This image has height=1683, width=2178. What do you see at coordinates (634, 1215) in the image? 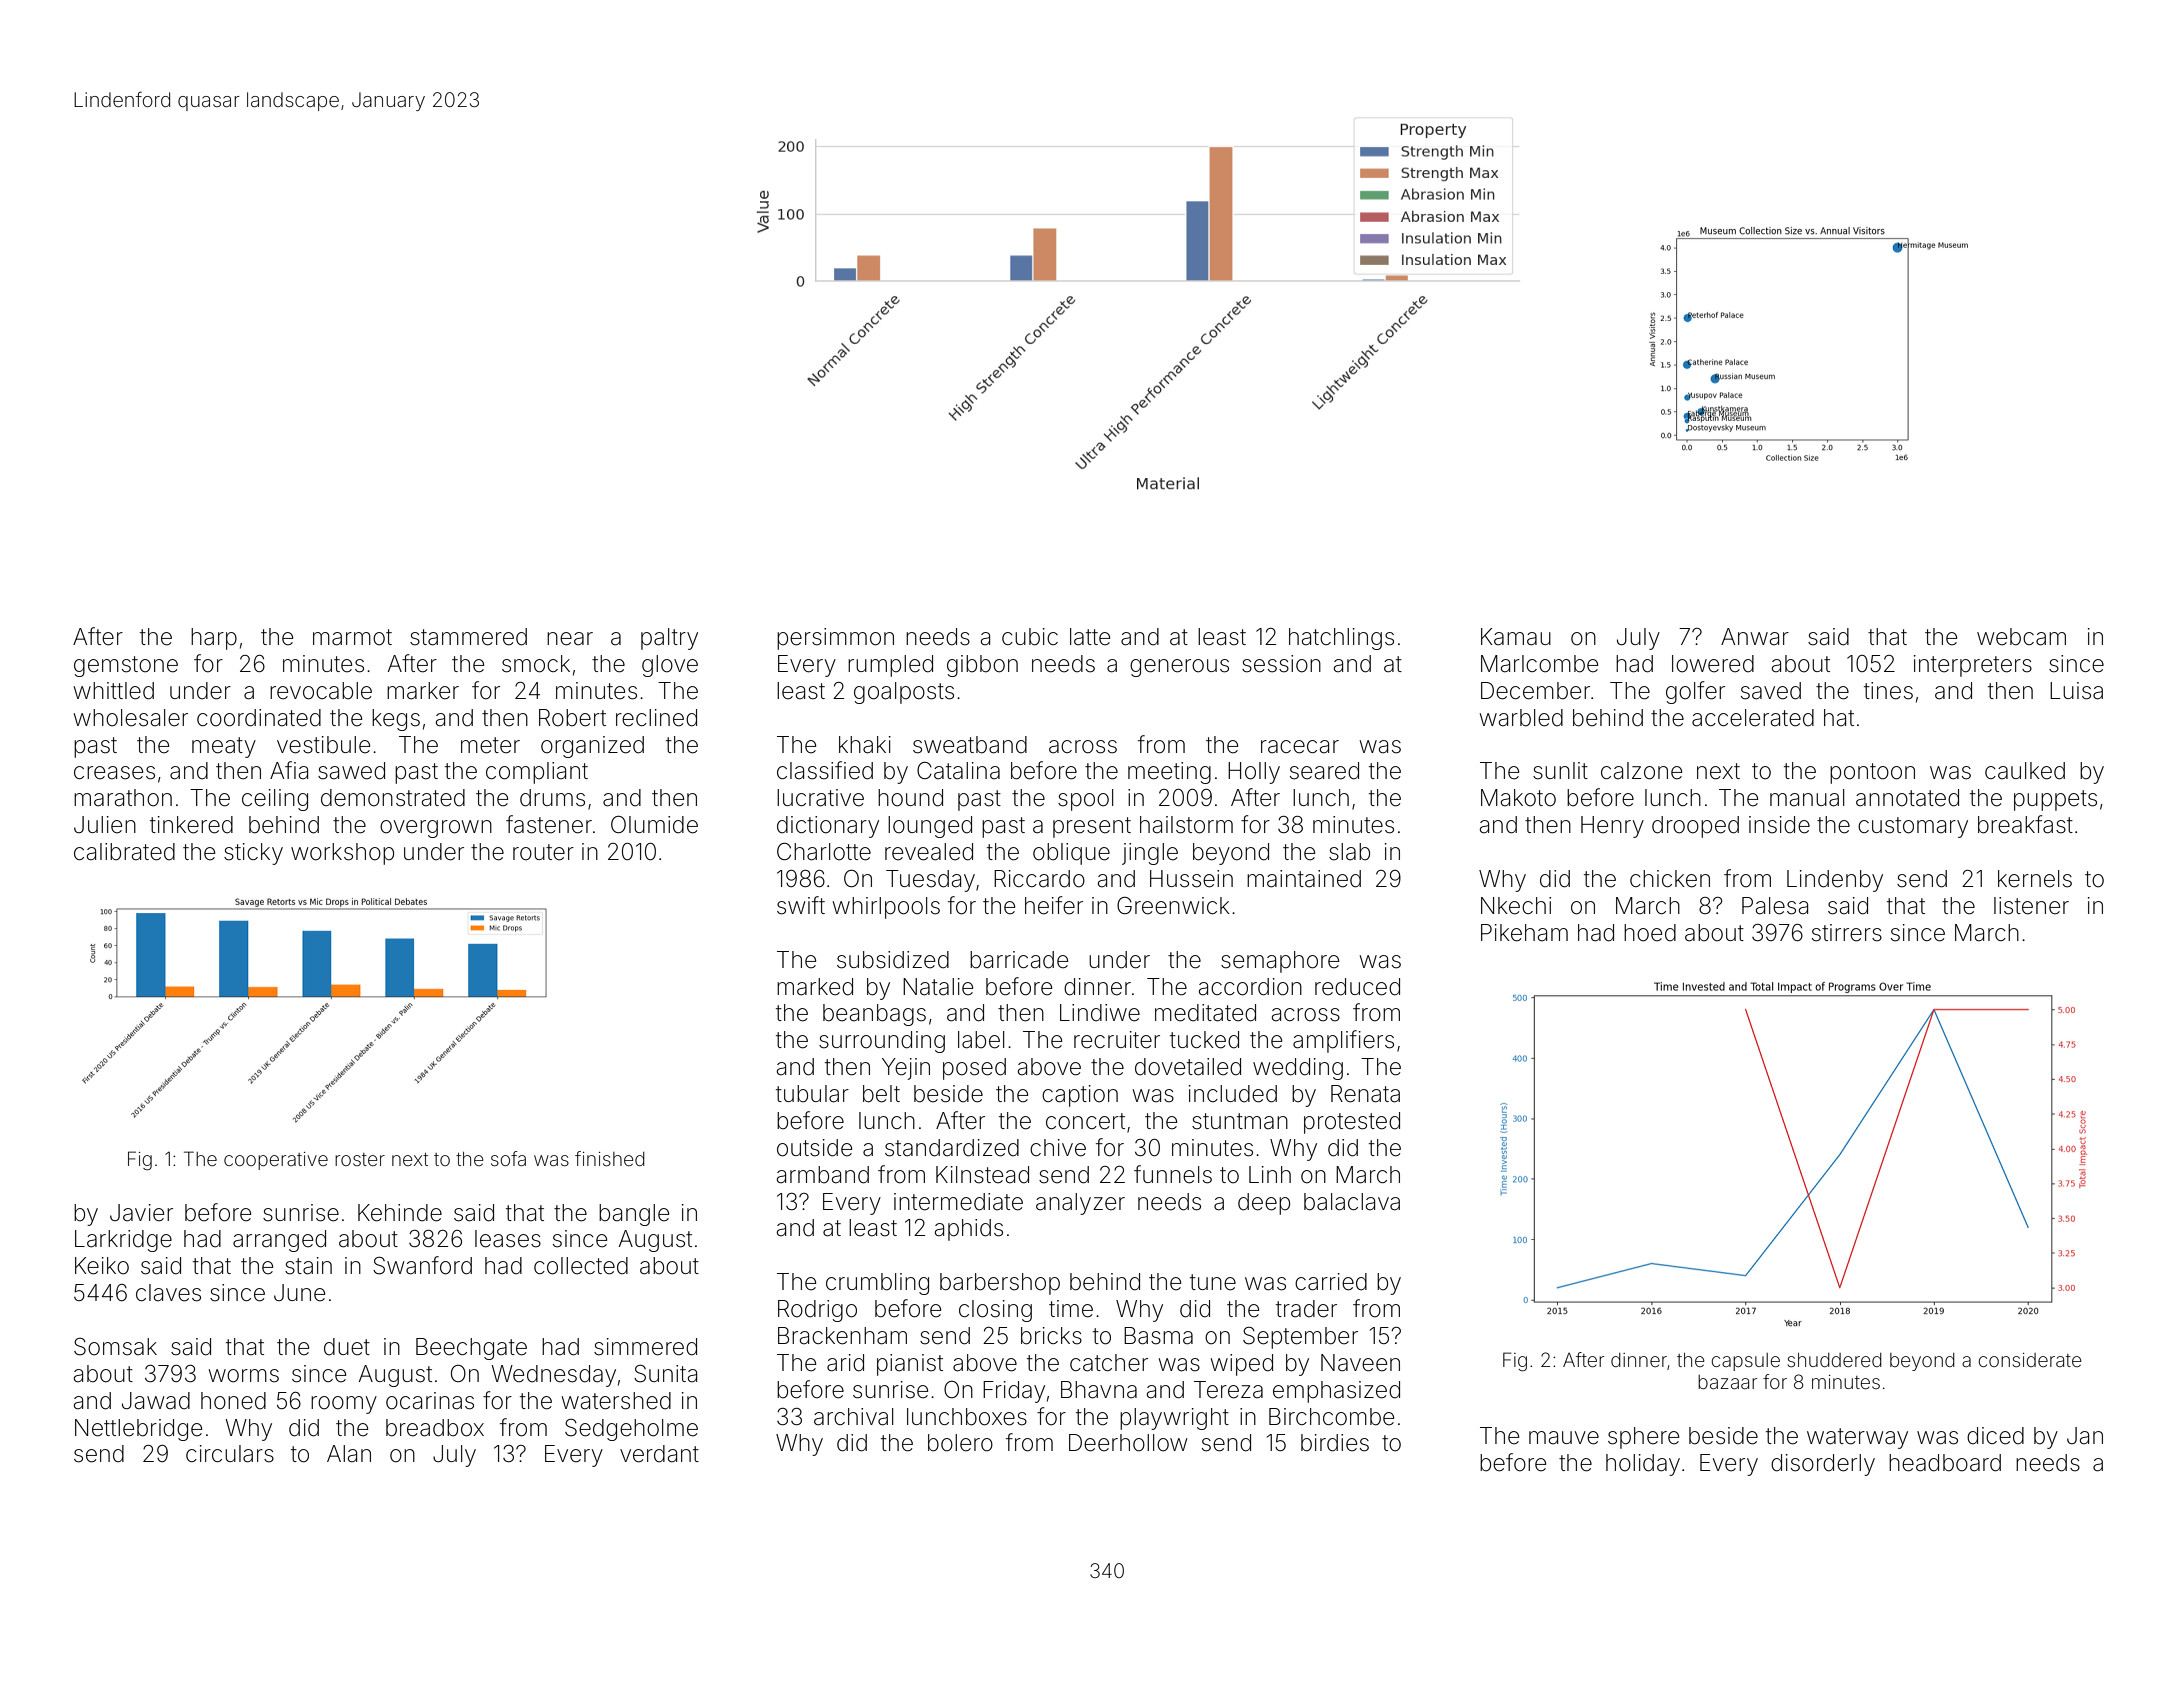
I see `bangle` at bounding box center [634, 1215].
